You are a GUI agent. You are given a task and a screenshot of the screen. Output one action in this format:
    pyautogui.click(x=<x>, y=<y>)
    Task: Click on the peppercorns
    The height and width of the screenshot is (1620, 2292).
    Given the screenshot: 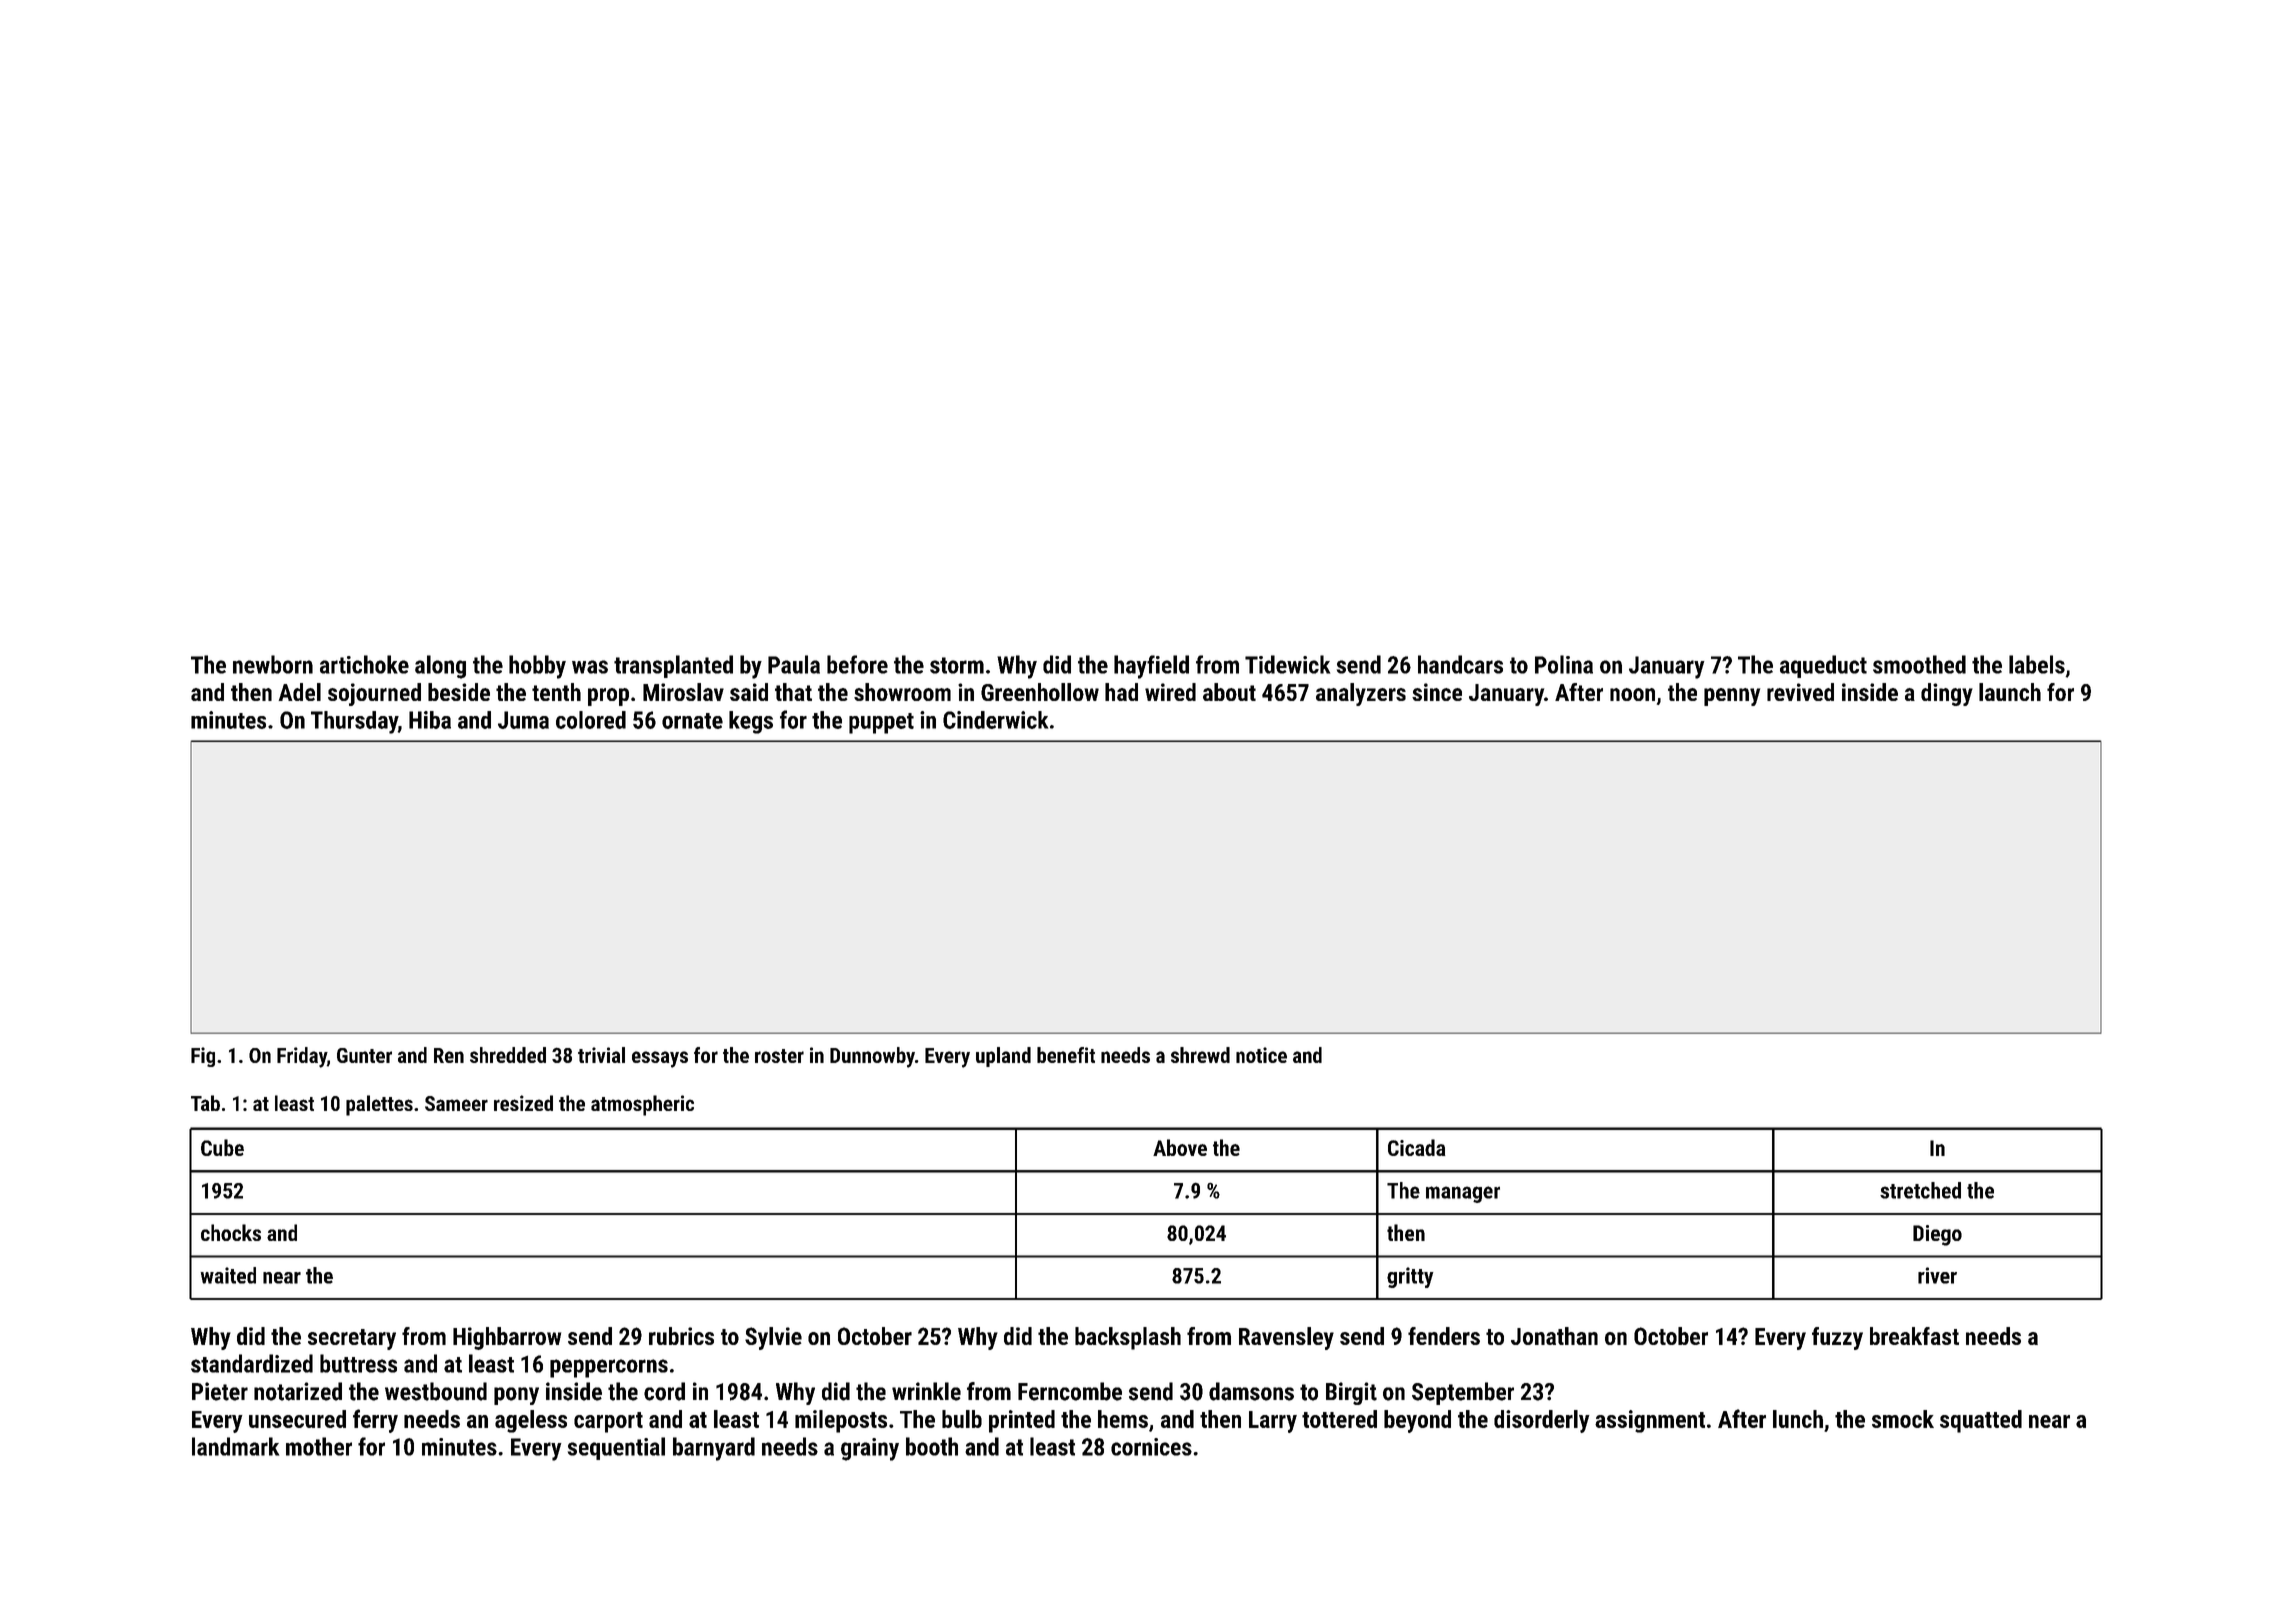 What is the action you would take?
    pyautogui.click(x=609, y=1368)
